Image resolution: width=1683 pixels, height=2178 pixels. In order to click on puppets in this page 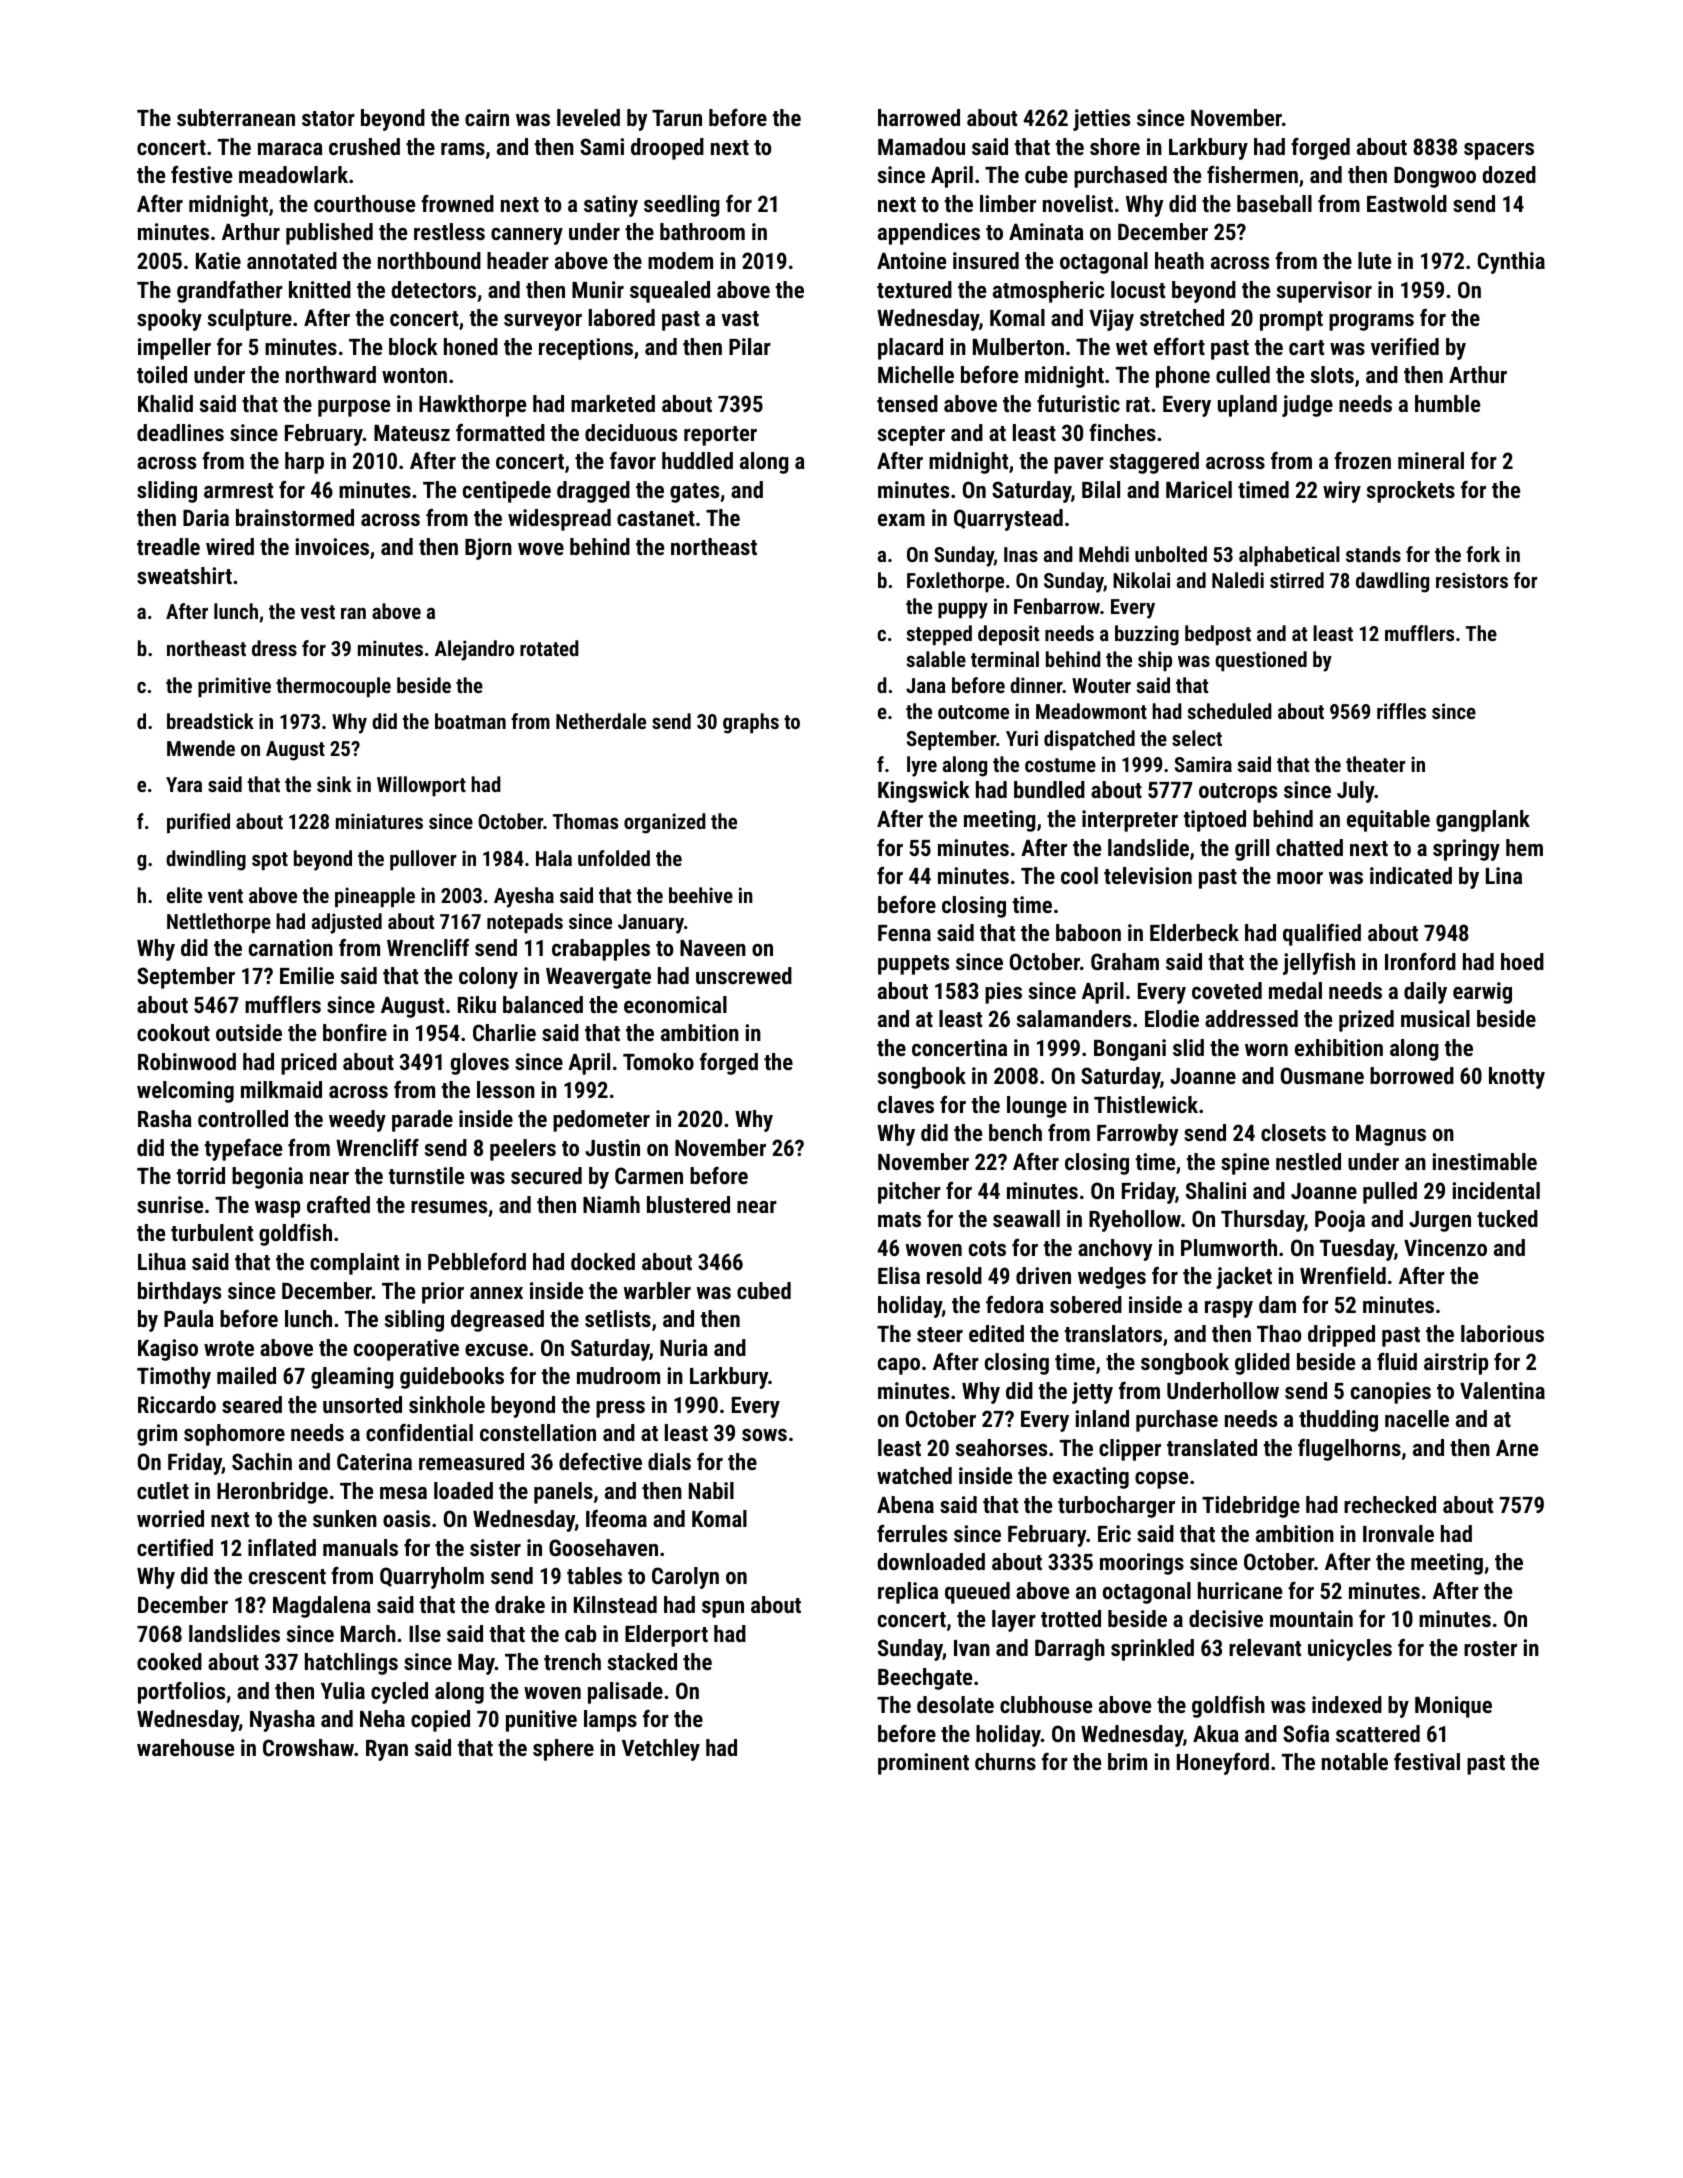, I will do `click(913, 965)`.
